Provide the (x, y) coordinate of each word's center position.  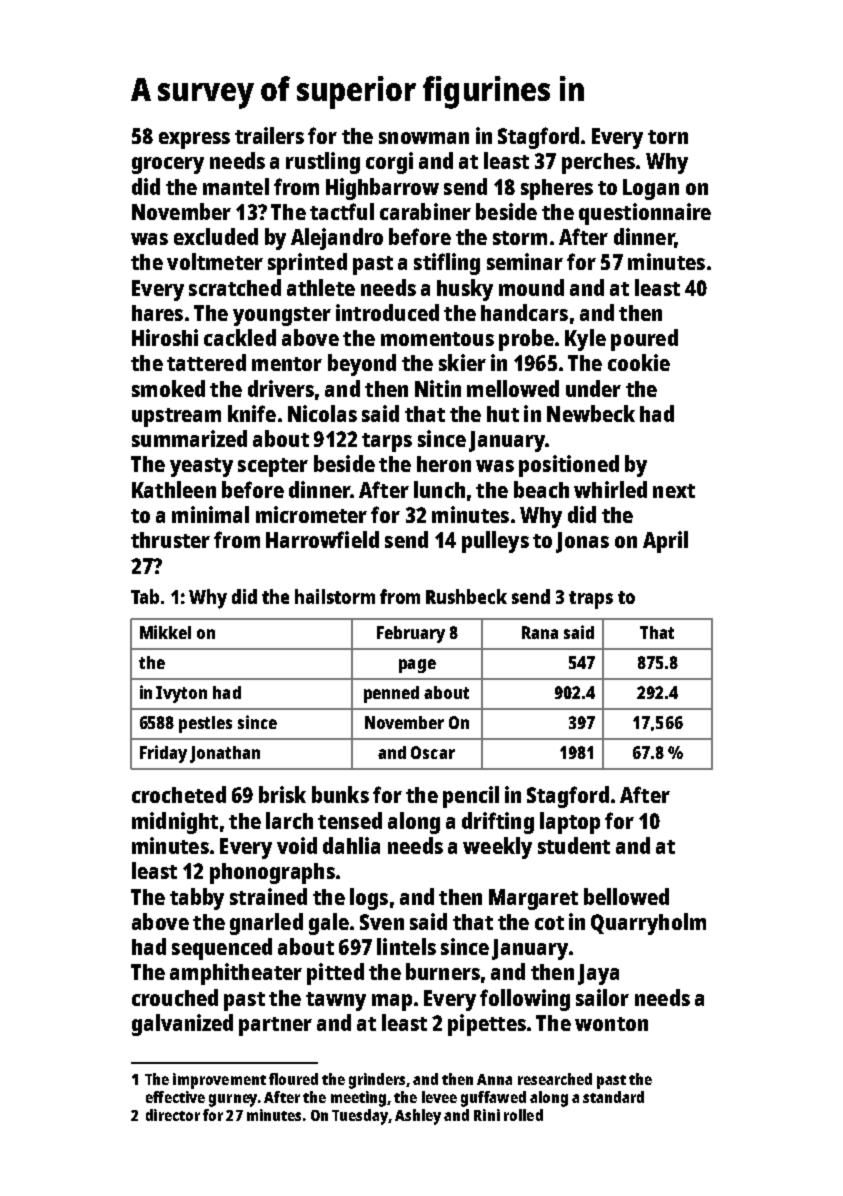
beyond (362, 365)
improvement (219, 1081)
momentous (437, 339)
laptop (570, 823)
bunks (340, 794)
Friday (163, 754)
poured (644, 340)
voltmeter (215, 261)
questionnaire (645, 214)
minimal (210, 514)
